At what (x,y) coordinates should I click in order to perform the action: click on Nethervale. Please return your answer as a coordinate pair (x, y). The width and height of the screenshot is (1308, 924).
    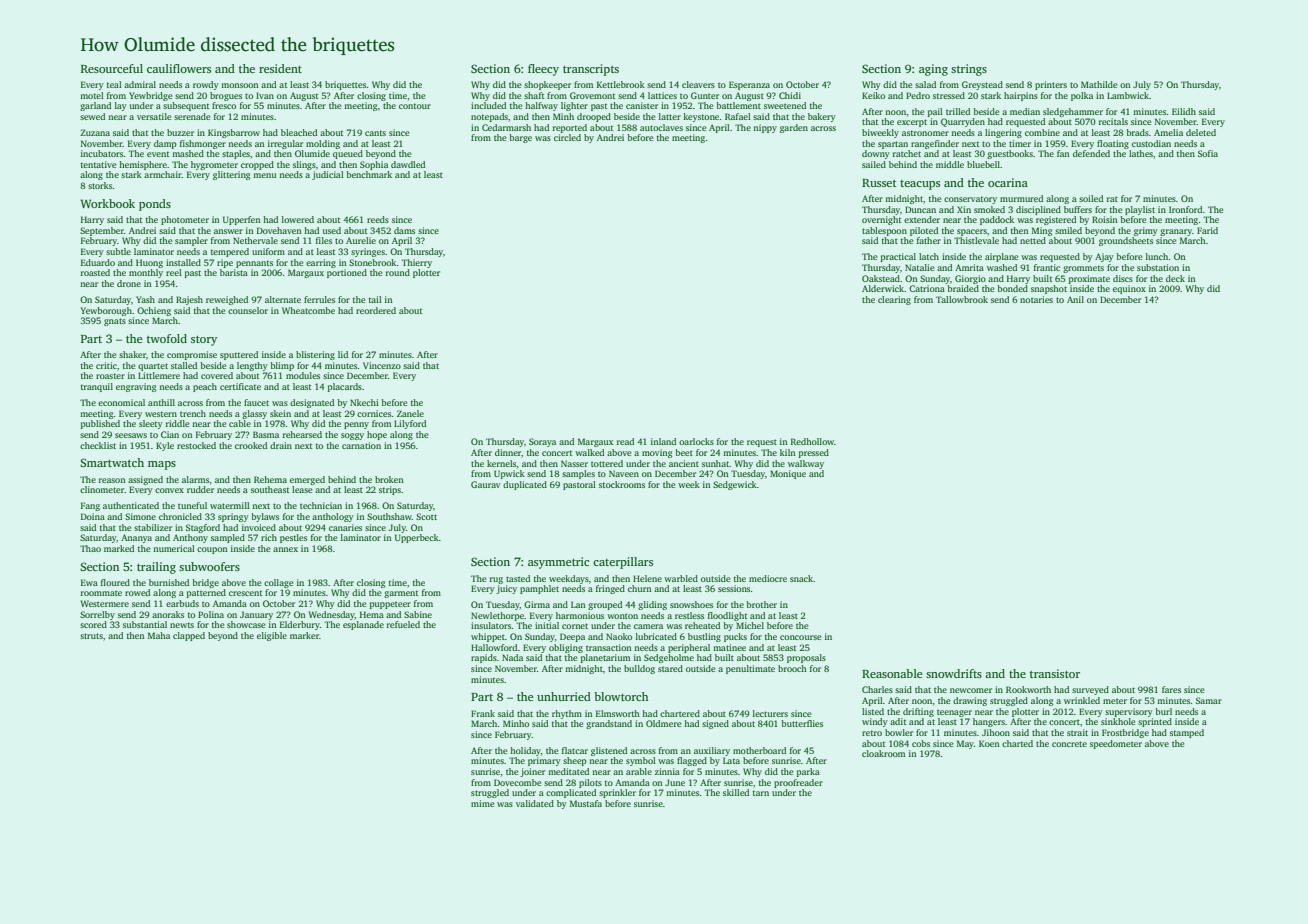
    Looking at the image, I should click on (255, 240).
